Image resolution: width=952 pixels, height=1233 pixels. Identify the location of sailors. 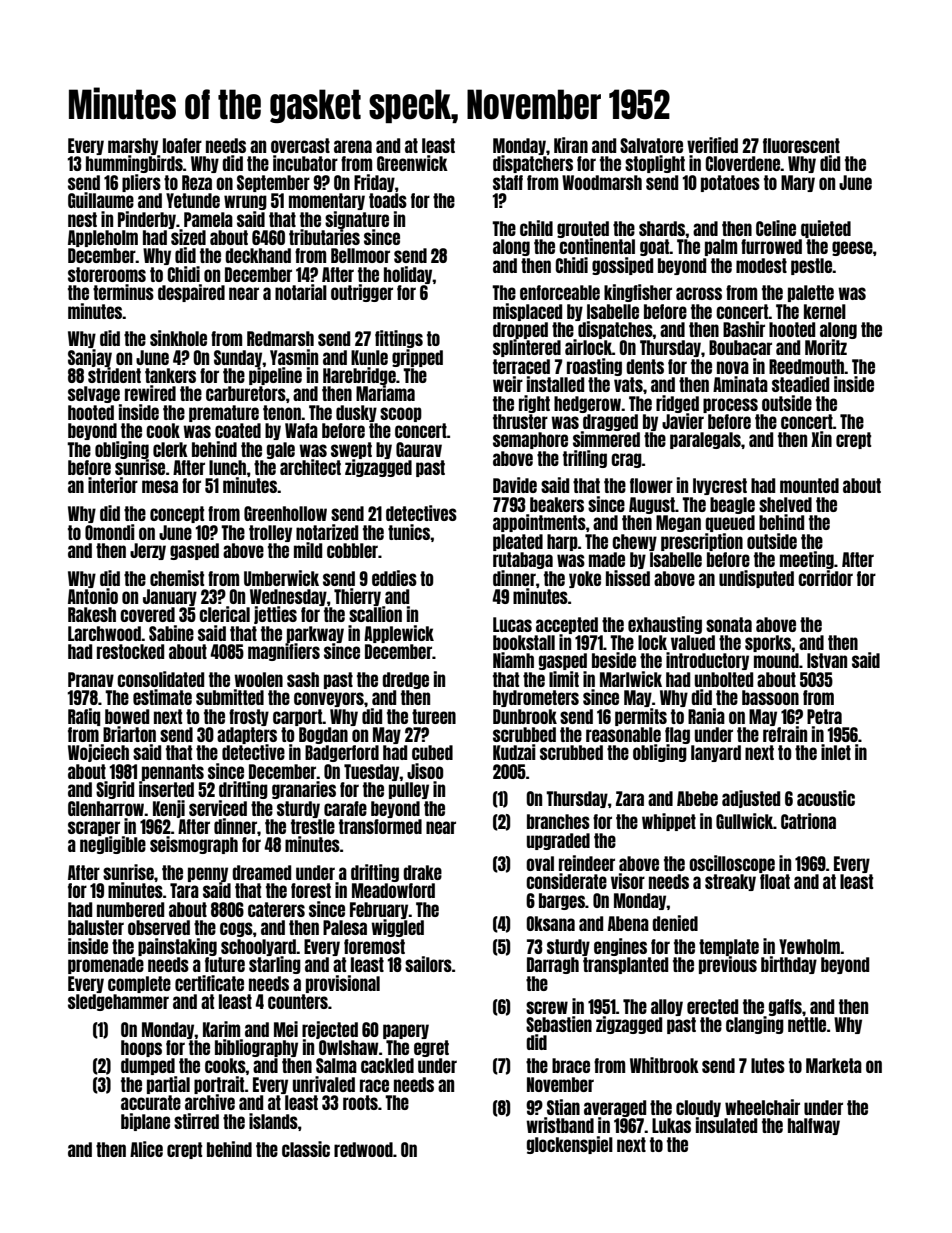
(428, 964).
